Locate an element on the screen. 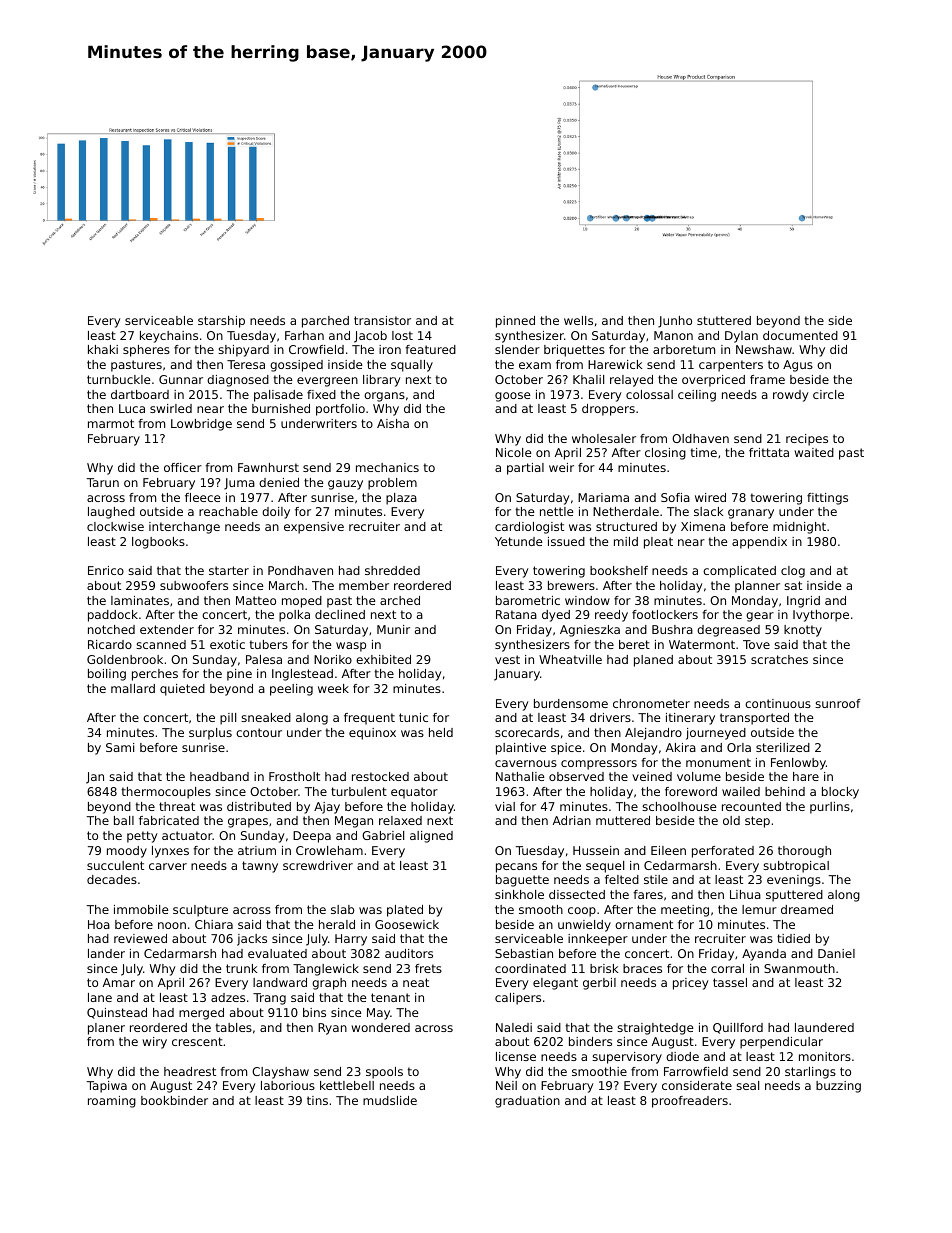  plated is located at coordinates (405, 911).
